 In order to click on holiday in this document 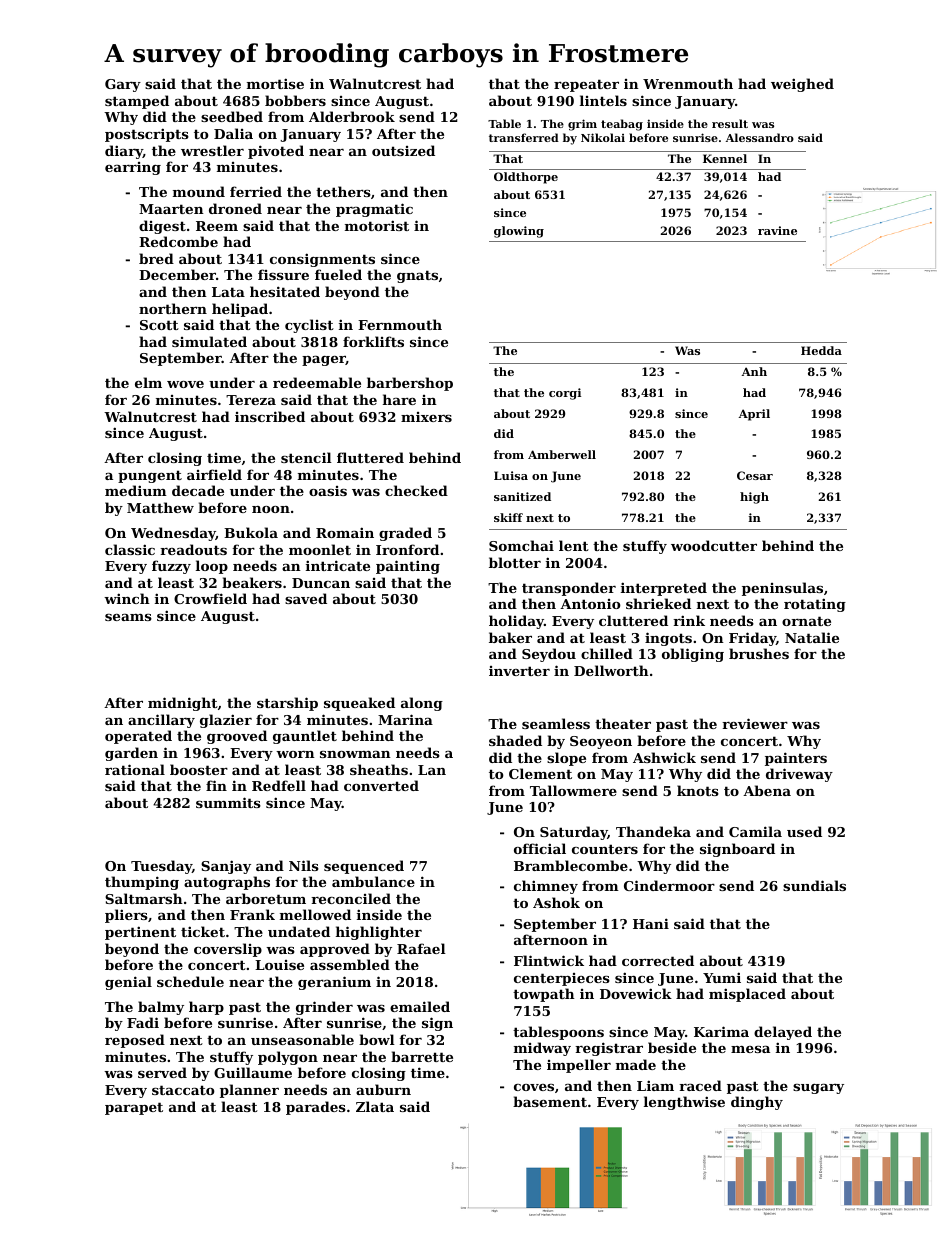, I will do `click(516, 622)`.
